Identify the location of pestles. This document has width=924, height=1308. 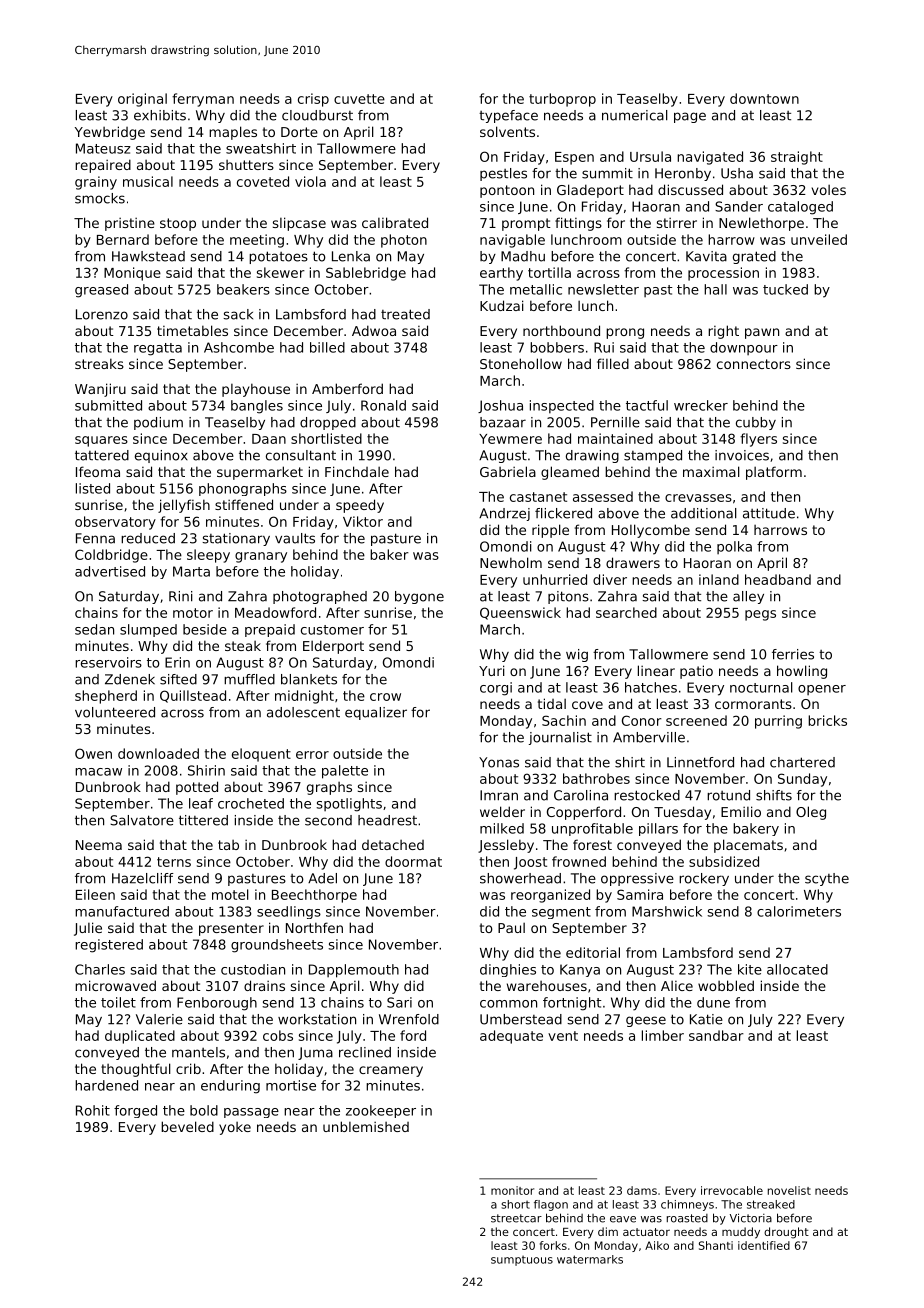
(503, 174).
